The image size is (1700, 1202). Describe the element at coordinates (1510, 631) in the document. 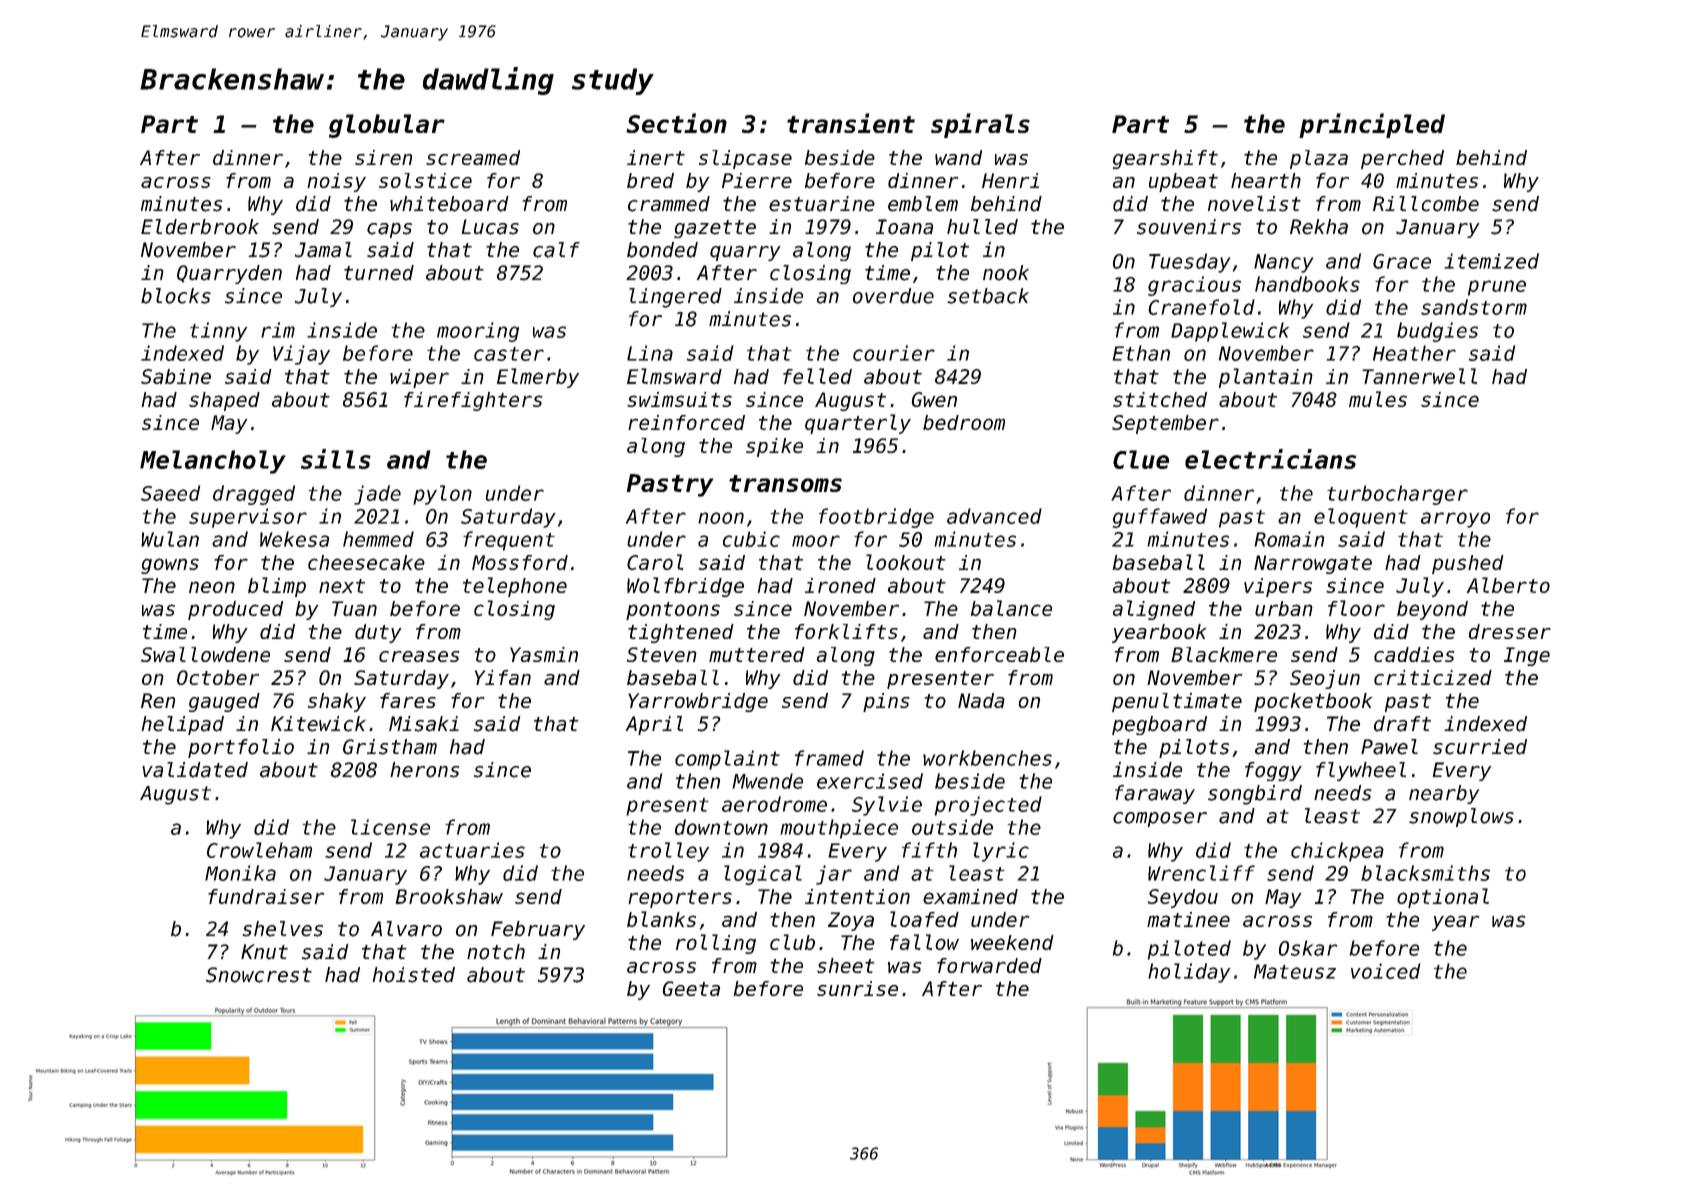

I see `dresser` at that location.
